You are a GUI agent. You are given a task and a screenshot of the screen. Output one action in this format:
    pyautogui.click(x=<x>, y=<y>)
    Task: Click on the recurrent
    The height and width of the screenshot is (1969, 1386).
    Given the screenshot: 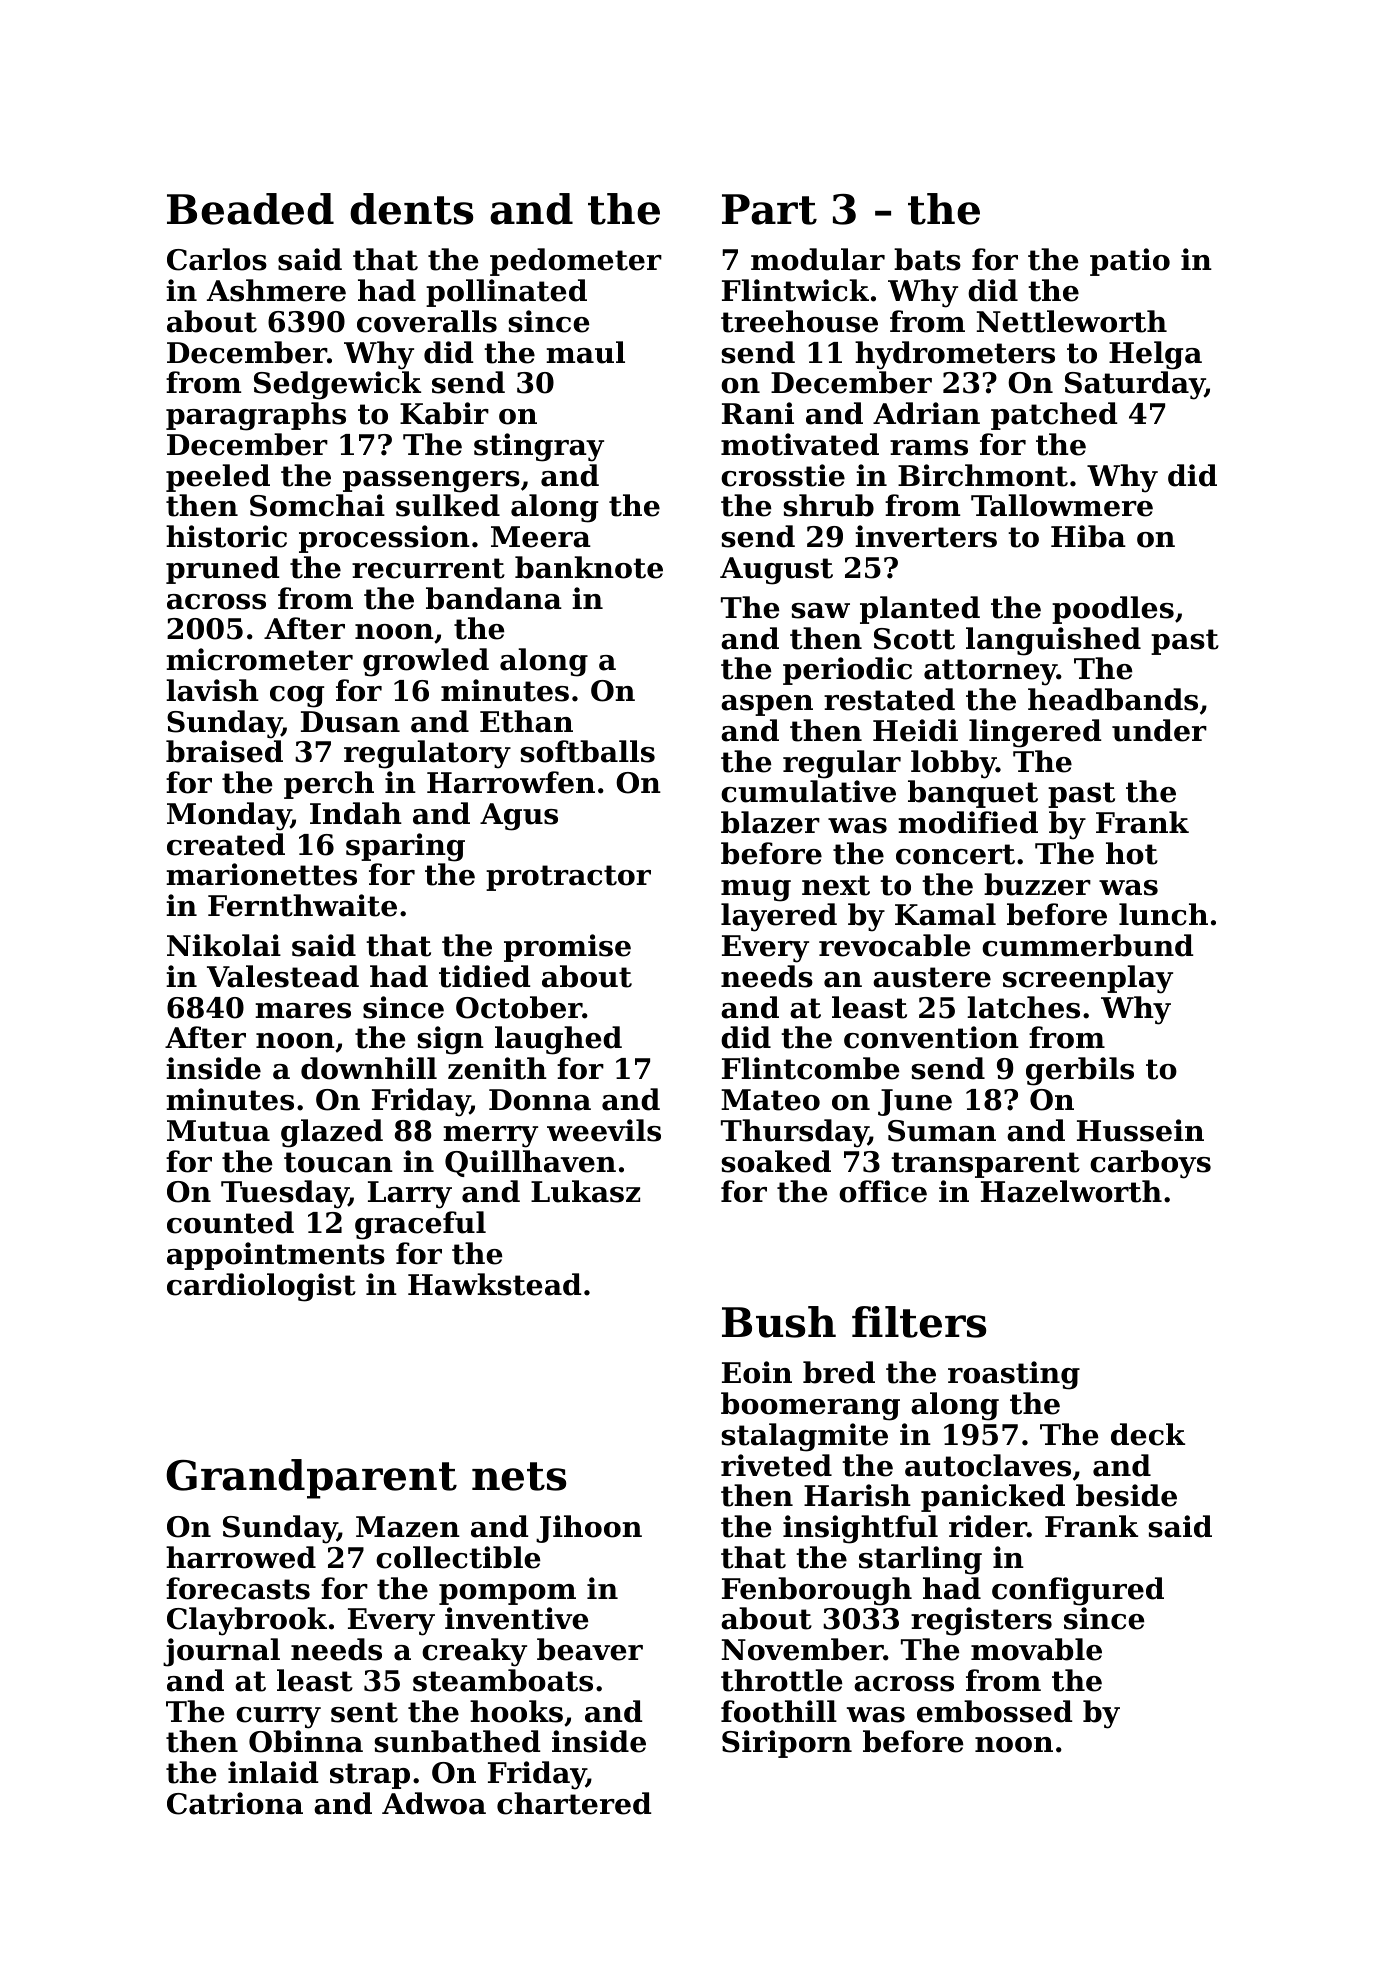 What is the action you would take?
    pyautogui.click(x=428, y=568)
